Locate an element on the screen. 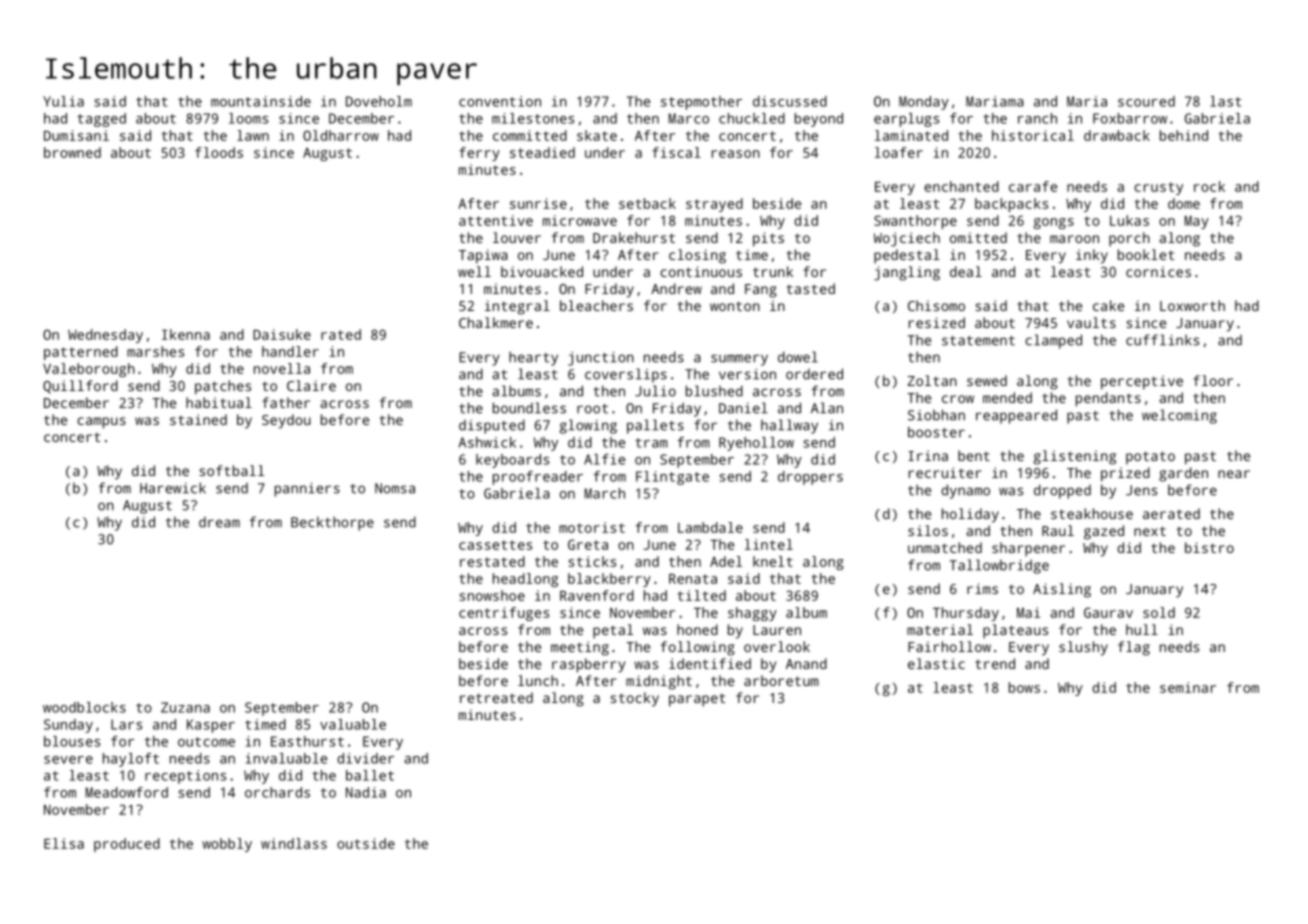 The image size is (1308, 924). sunrise is located at coordinates (538, 203).
